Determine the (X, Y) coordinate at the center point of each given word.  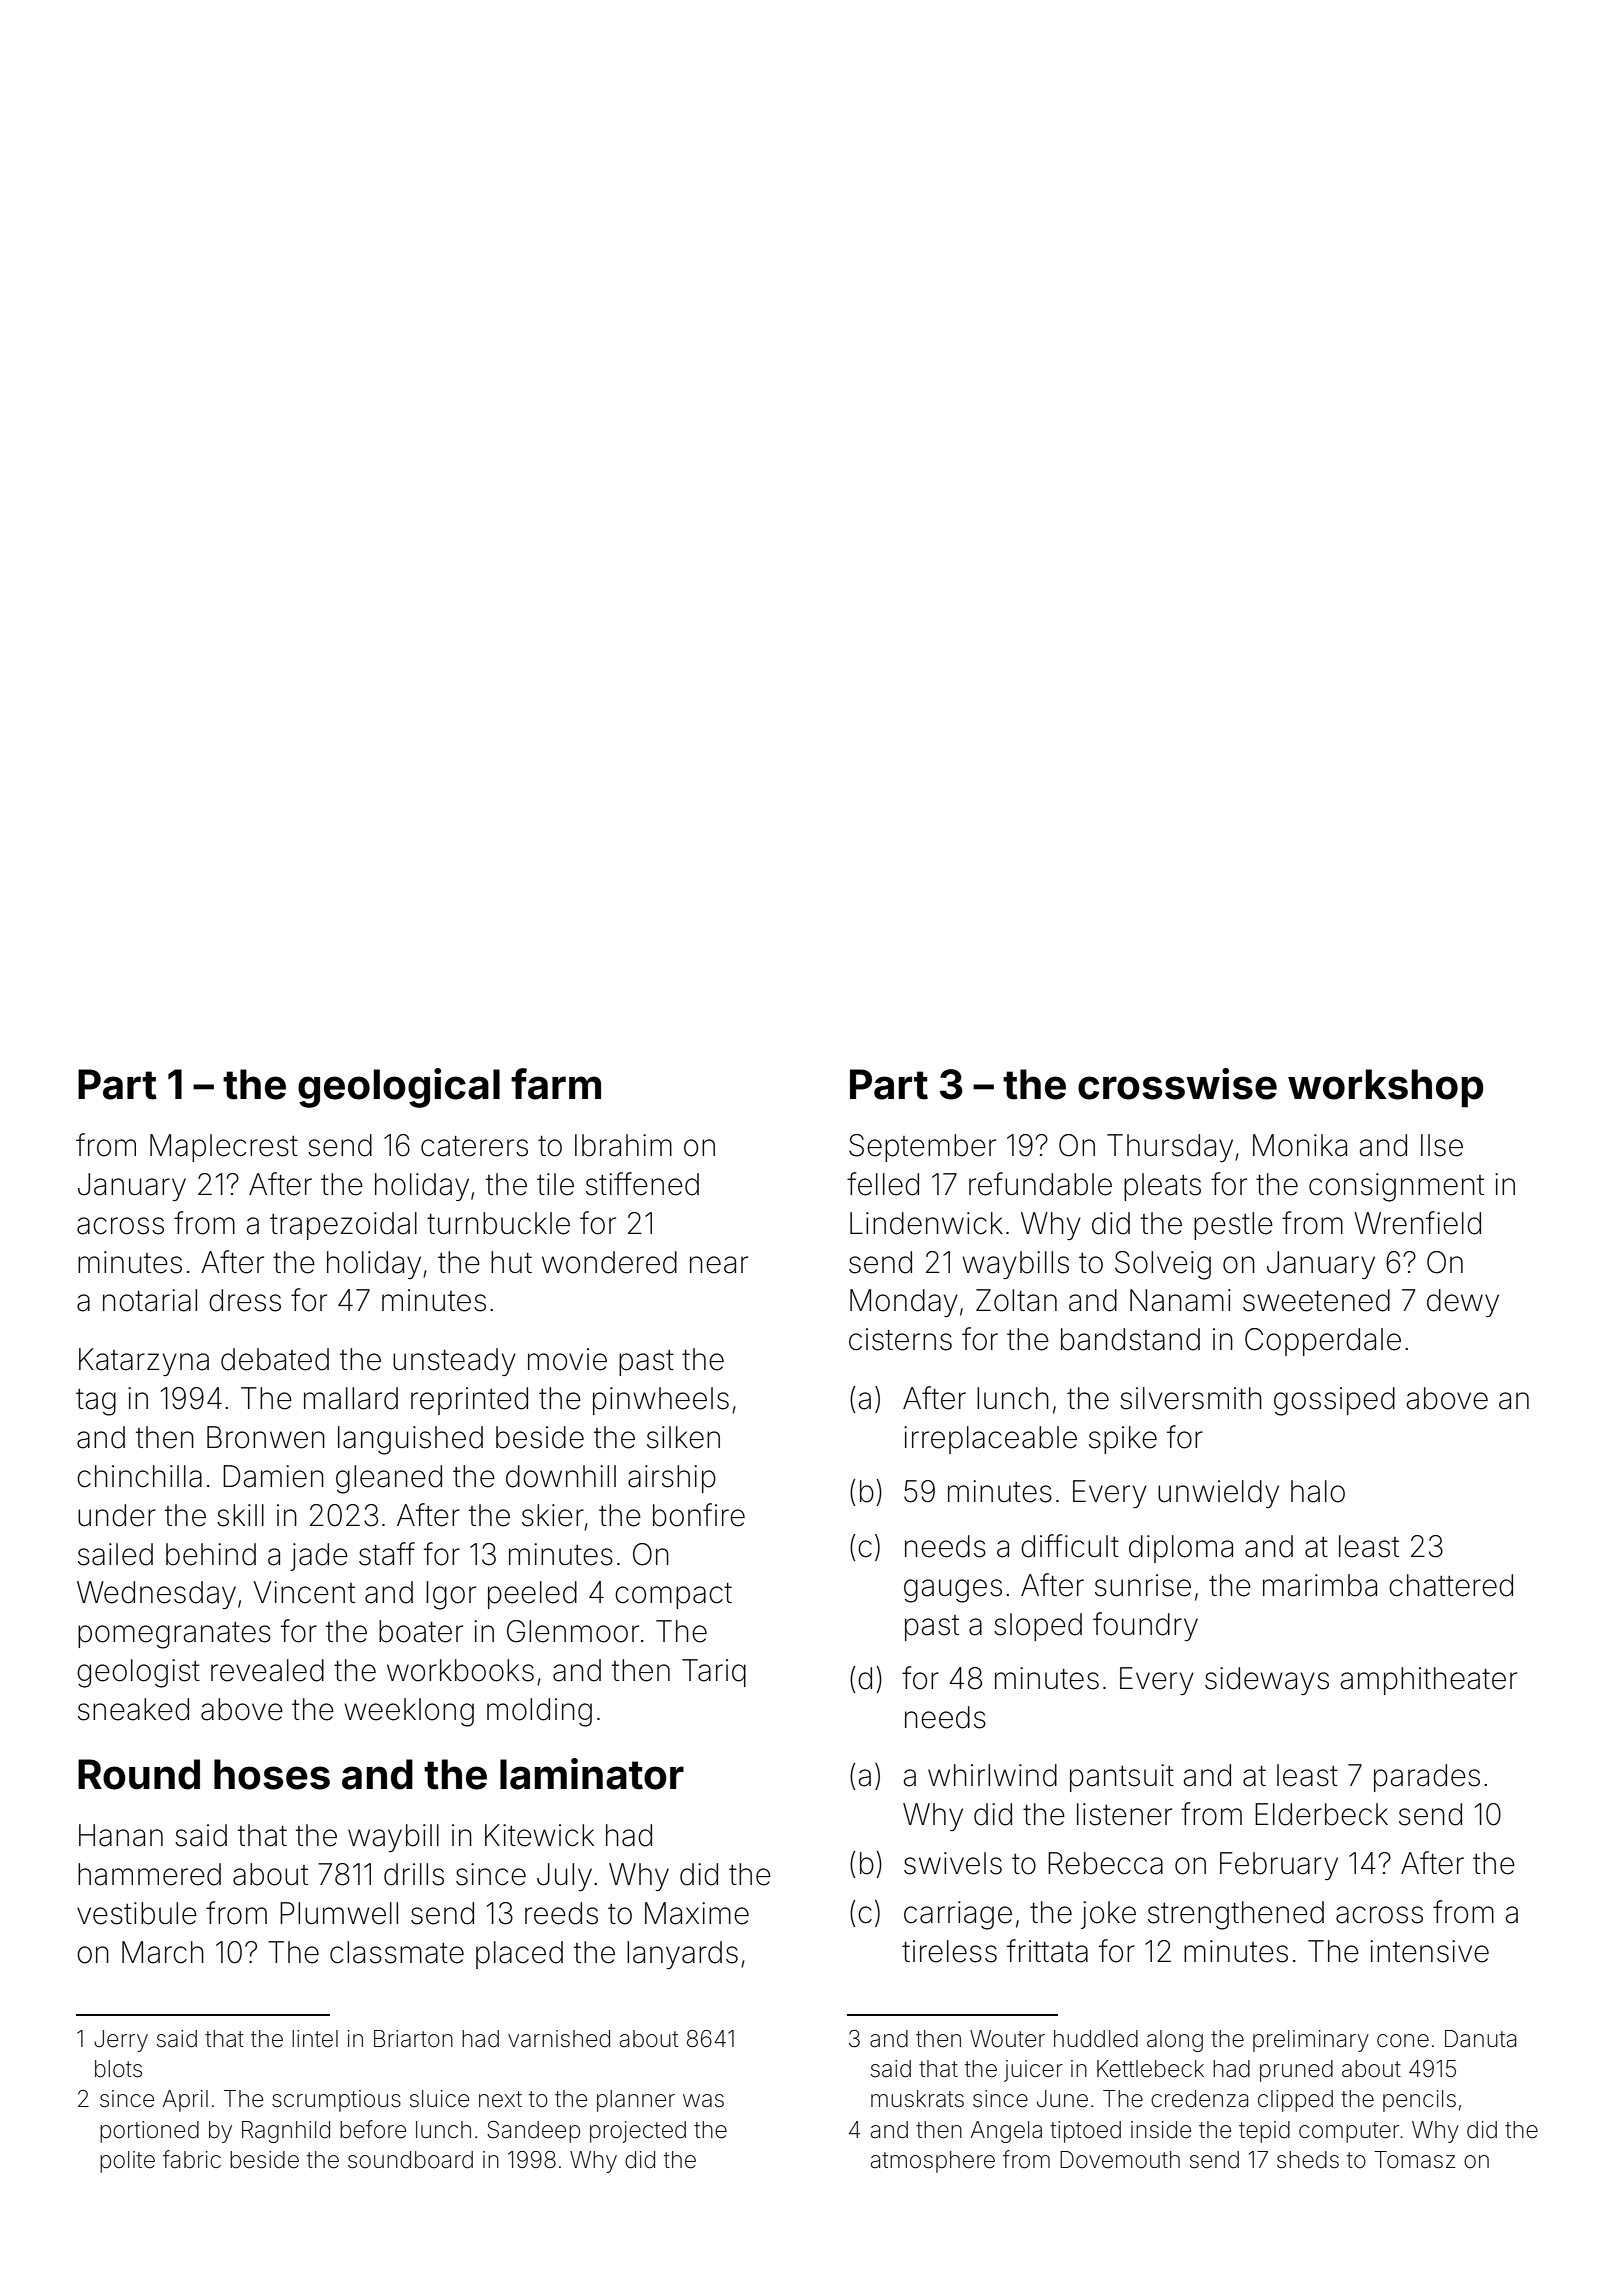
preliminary (1311, 2041)
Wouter (1007, 2039)
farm (556, 1084)
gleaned (389, 1479)
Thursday (1170, 1148)
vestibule (137, 1913)
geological (399, 1088)
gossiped (1334, 1401)
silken (683, 1437)
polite (127, 2162)
